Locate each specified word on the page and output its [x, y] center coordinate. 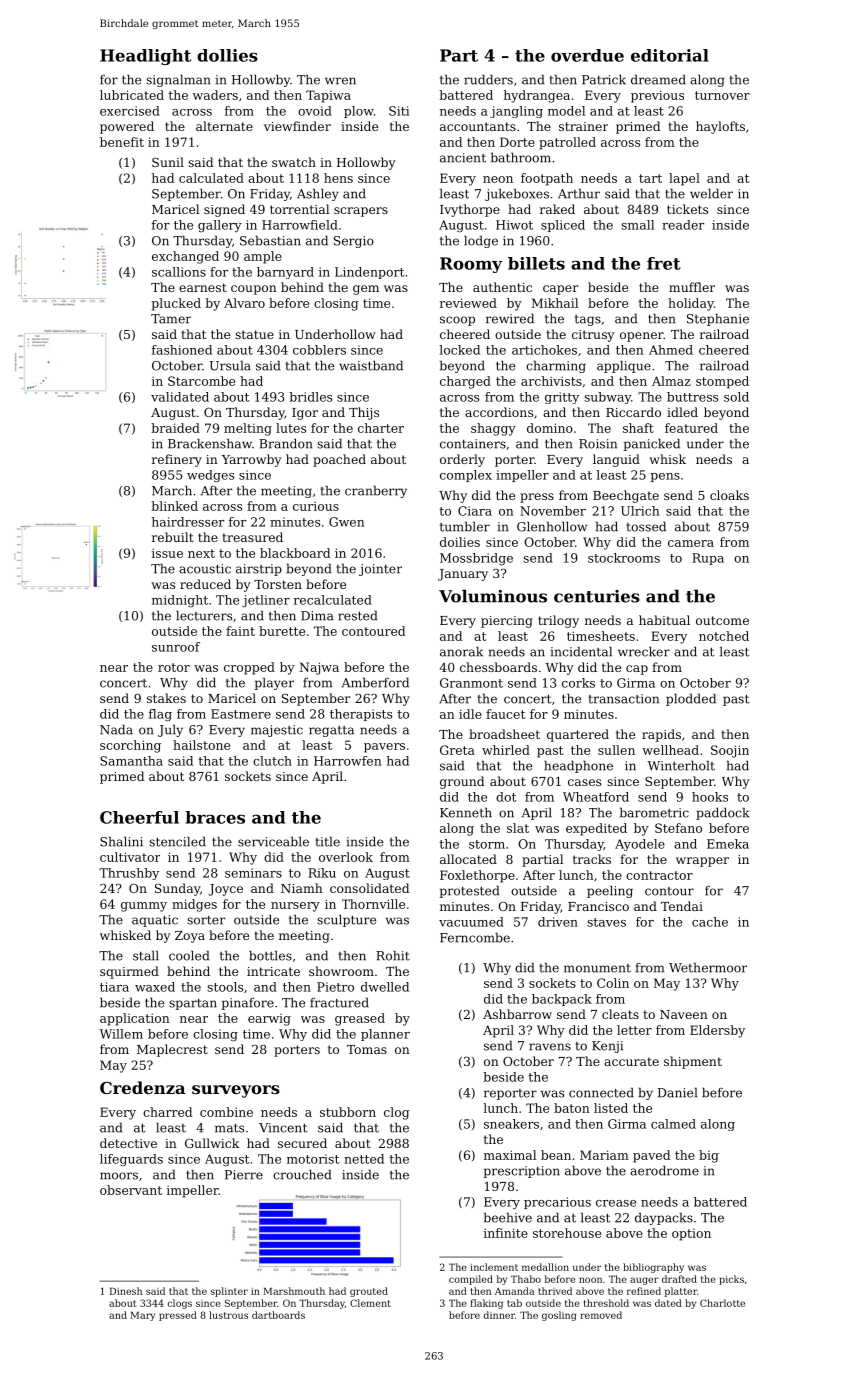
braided [175, 428]
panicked [651, 444]
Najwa [319, 668]
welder [711, 193]
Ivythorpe [470, 210]
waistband [371, 365]
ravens [550, 1047]
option [691, 1235]
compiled [471, 1280]
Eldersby [717, 1031]
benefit [122, 142]
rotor [174, 667]
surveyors [236, 1091]
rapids [661, 735]
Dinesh [126, 1291]
